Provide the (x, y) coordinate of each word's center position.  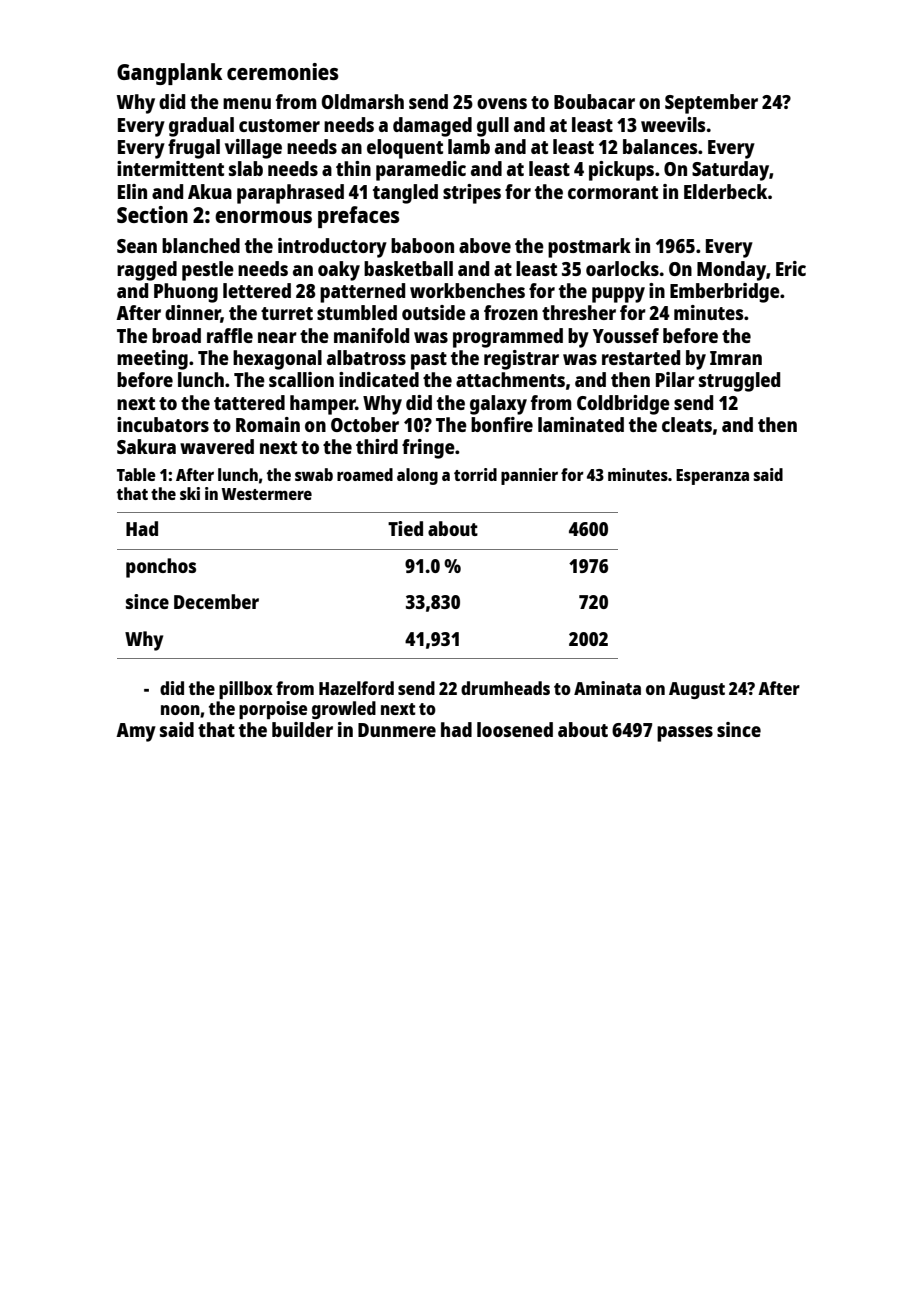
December (216, 601)
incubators (163, 424)
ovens (502, 103)
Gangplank (169, 74)
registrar (521, 360)
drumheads (505, 688)
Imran (736, 358)
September (711, 104)
